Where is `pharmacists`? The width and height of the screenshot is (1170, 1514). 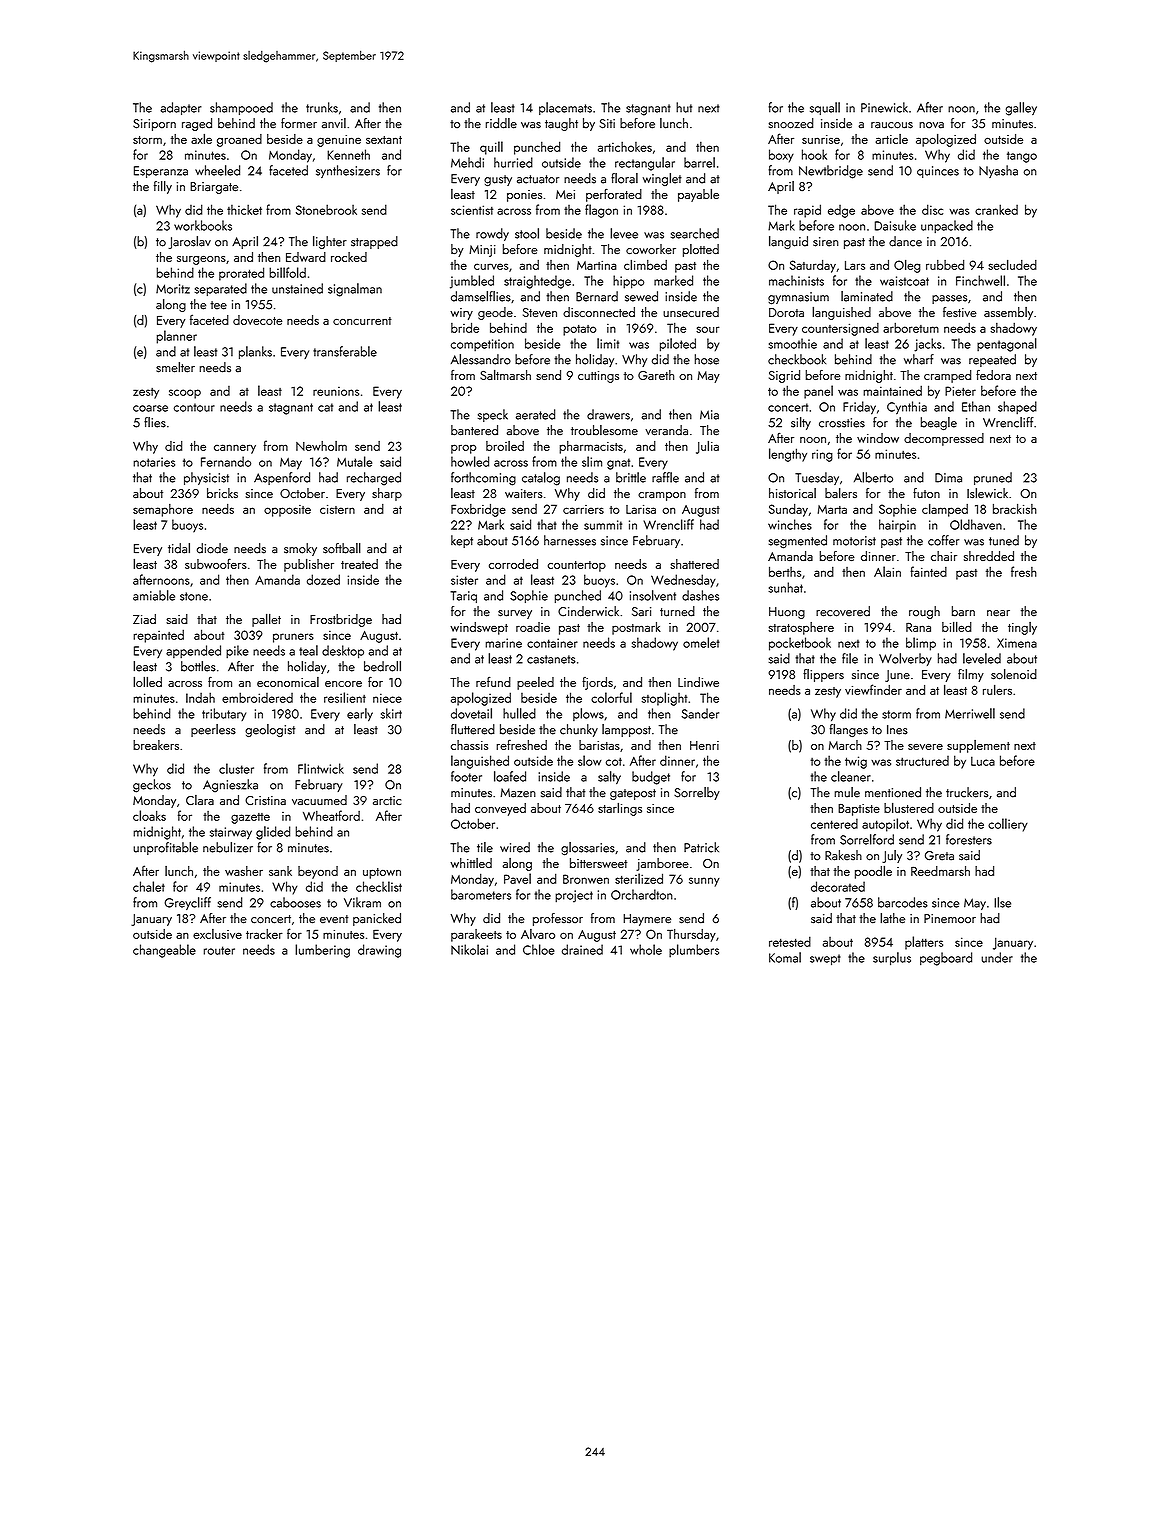
pharmacists is located at coordinates (591, 447).
